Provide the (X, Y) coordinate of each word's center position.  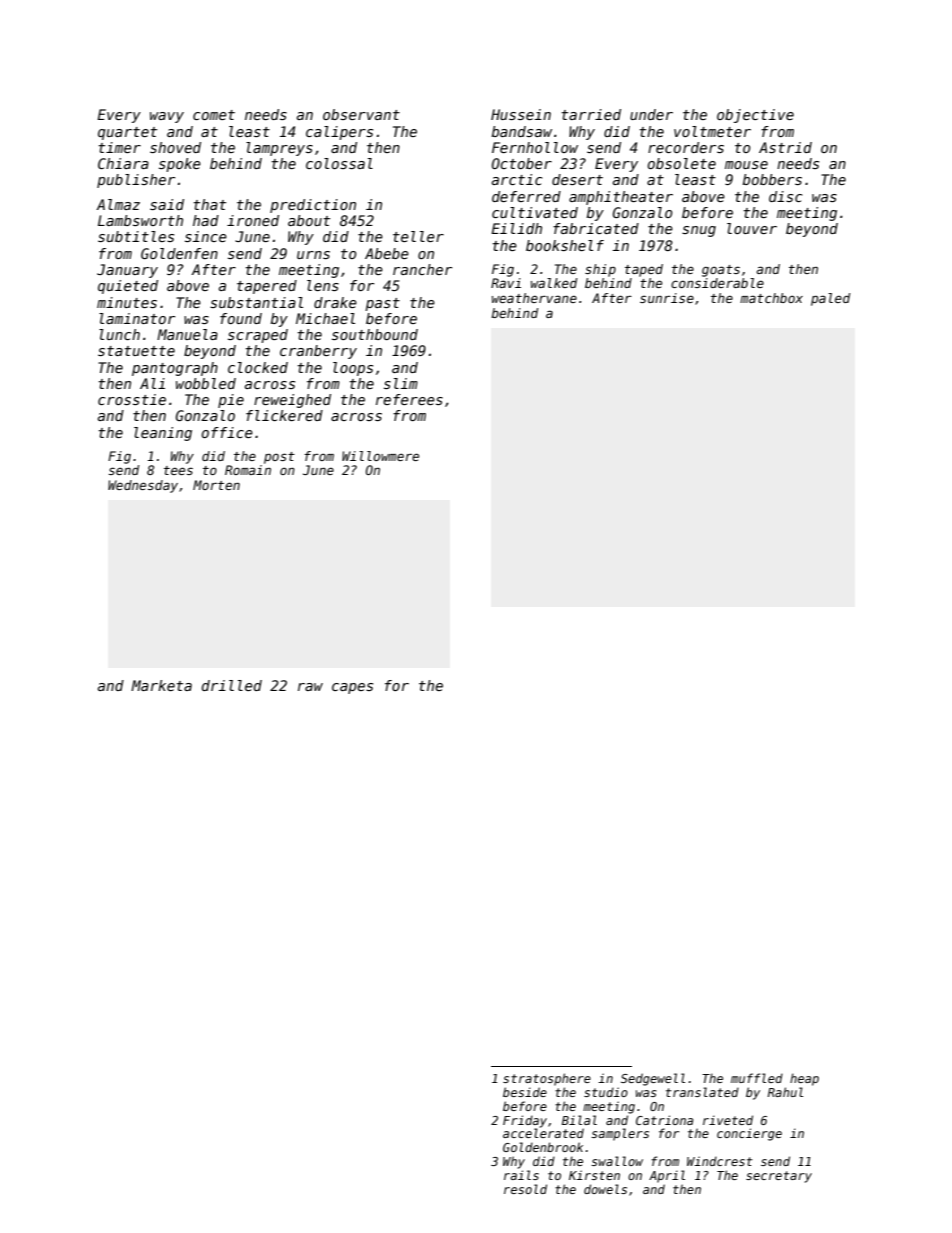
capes (352, 688)
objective (755, 116)
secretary (779, 1177)
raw (310, 687)
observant (361, 114)
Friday (525, 1121)
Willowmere (380, 456)
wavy (167, 117)
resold (525, 1189)
